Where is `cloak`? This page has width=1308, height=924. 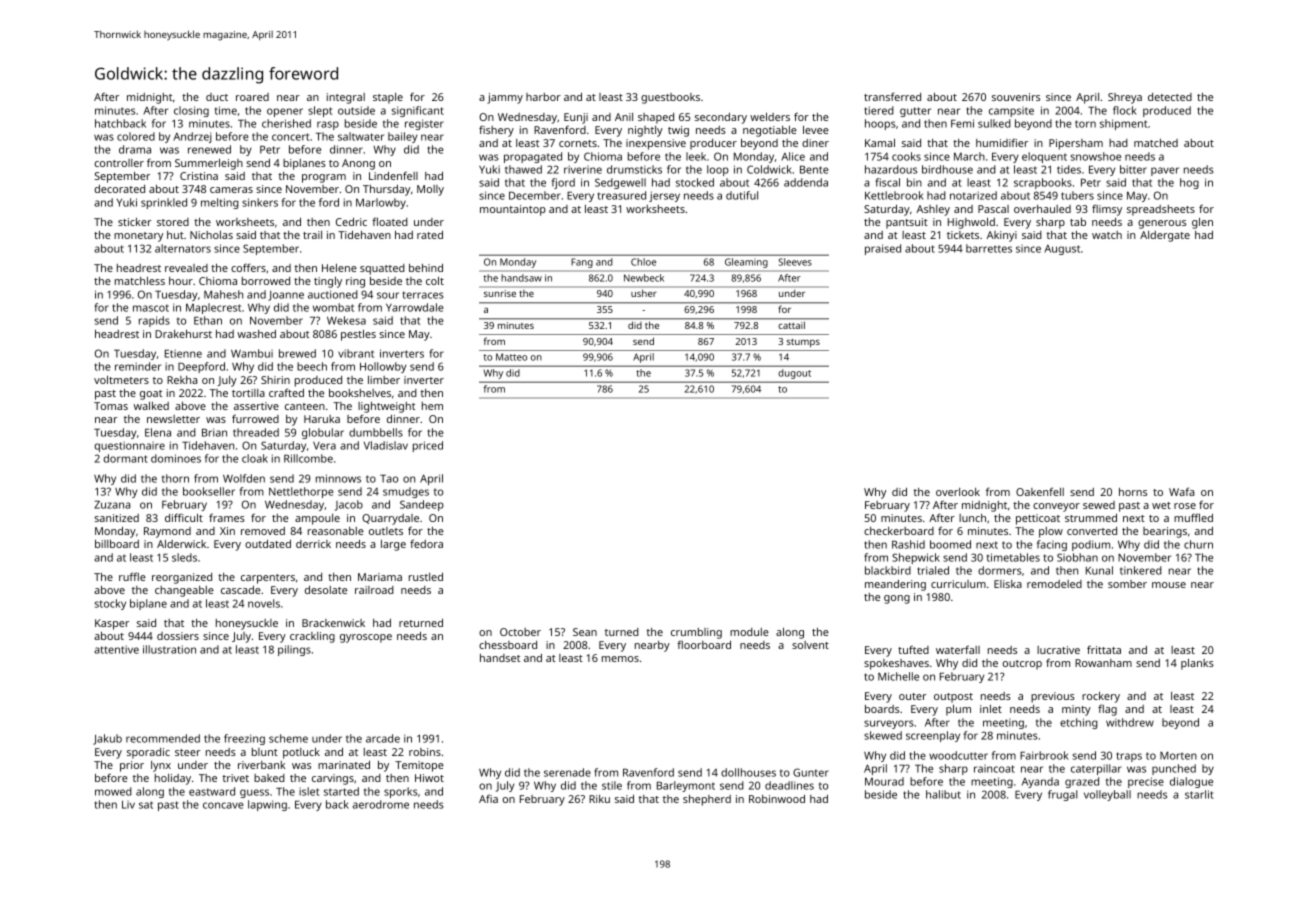 cloak is located at coordinates (255, 458).
